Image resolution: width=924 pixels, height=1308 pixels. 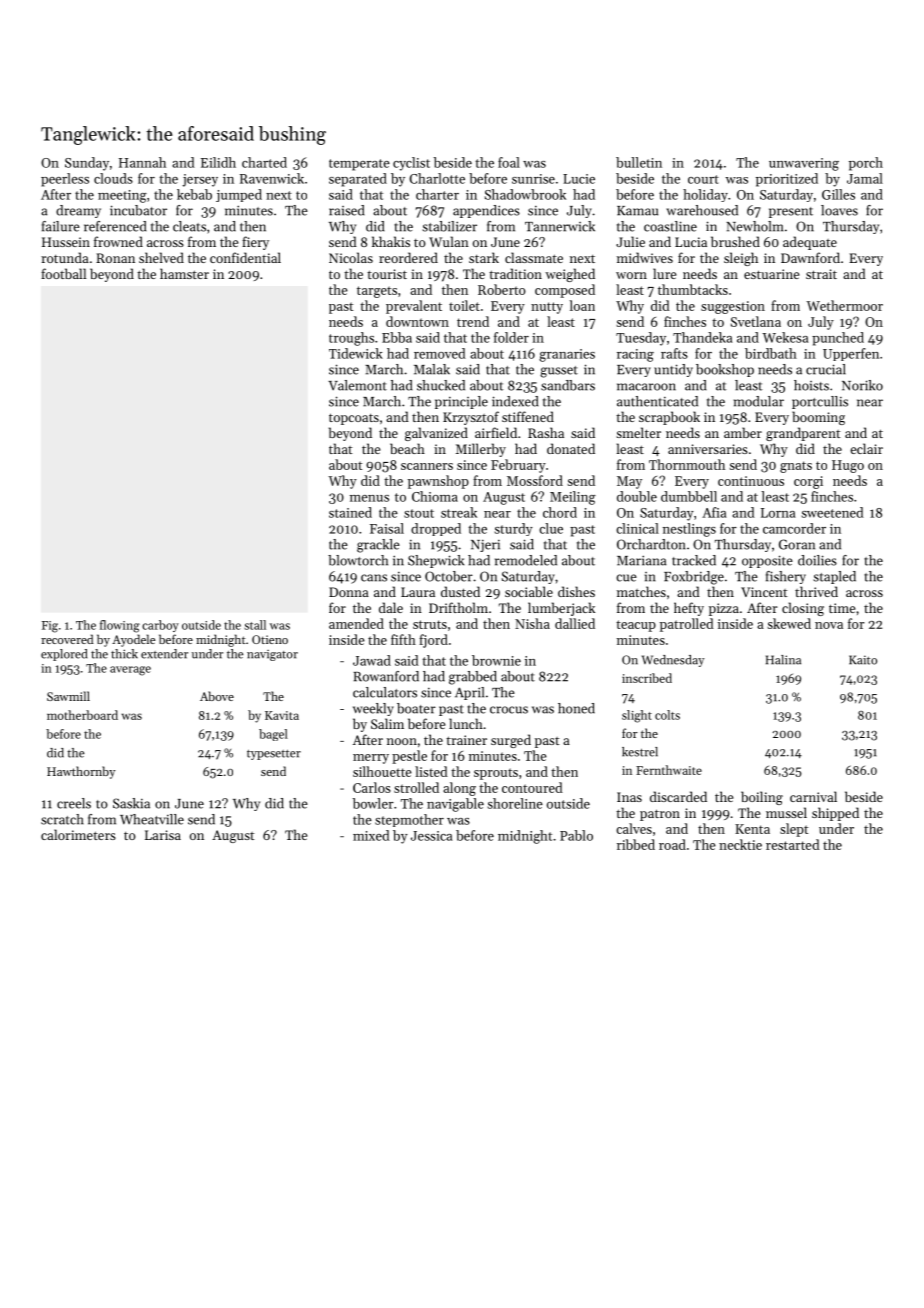 I want to click on topcoats, so click(x=354, y=419).
